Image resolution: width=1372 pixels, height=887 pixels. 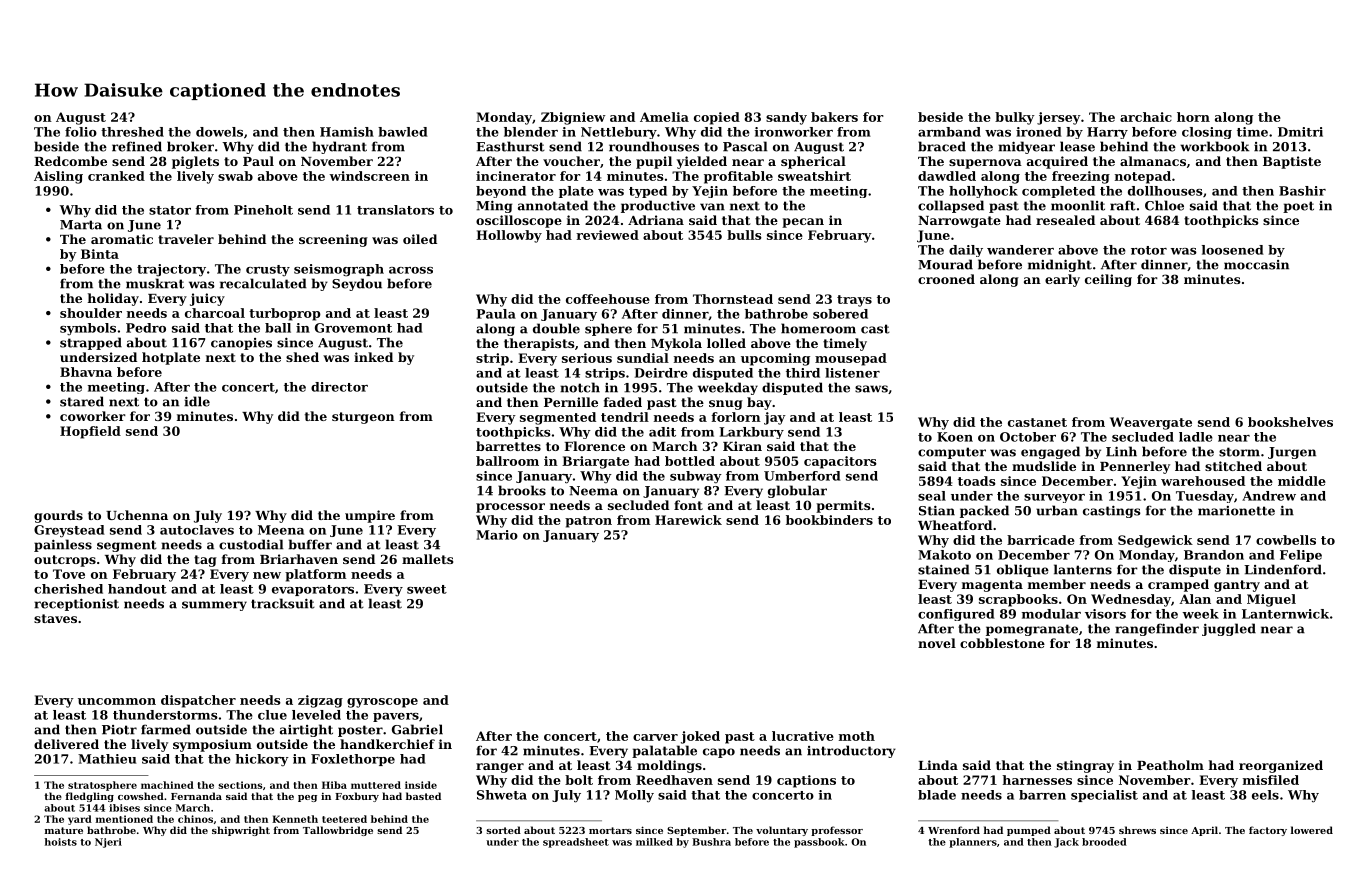 I want to click on gyroscope, so click(x=382, y=703).
